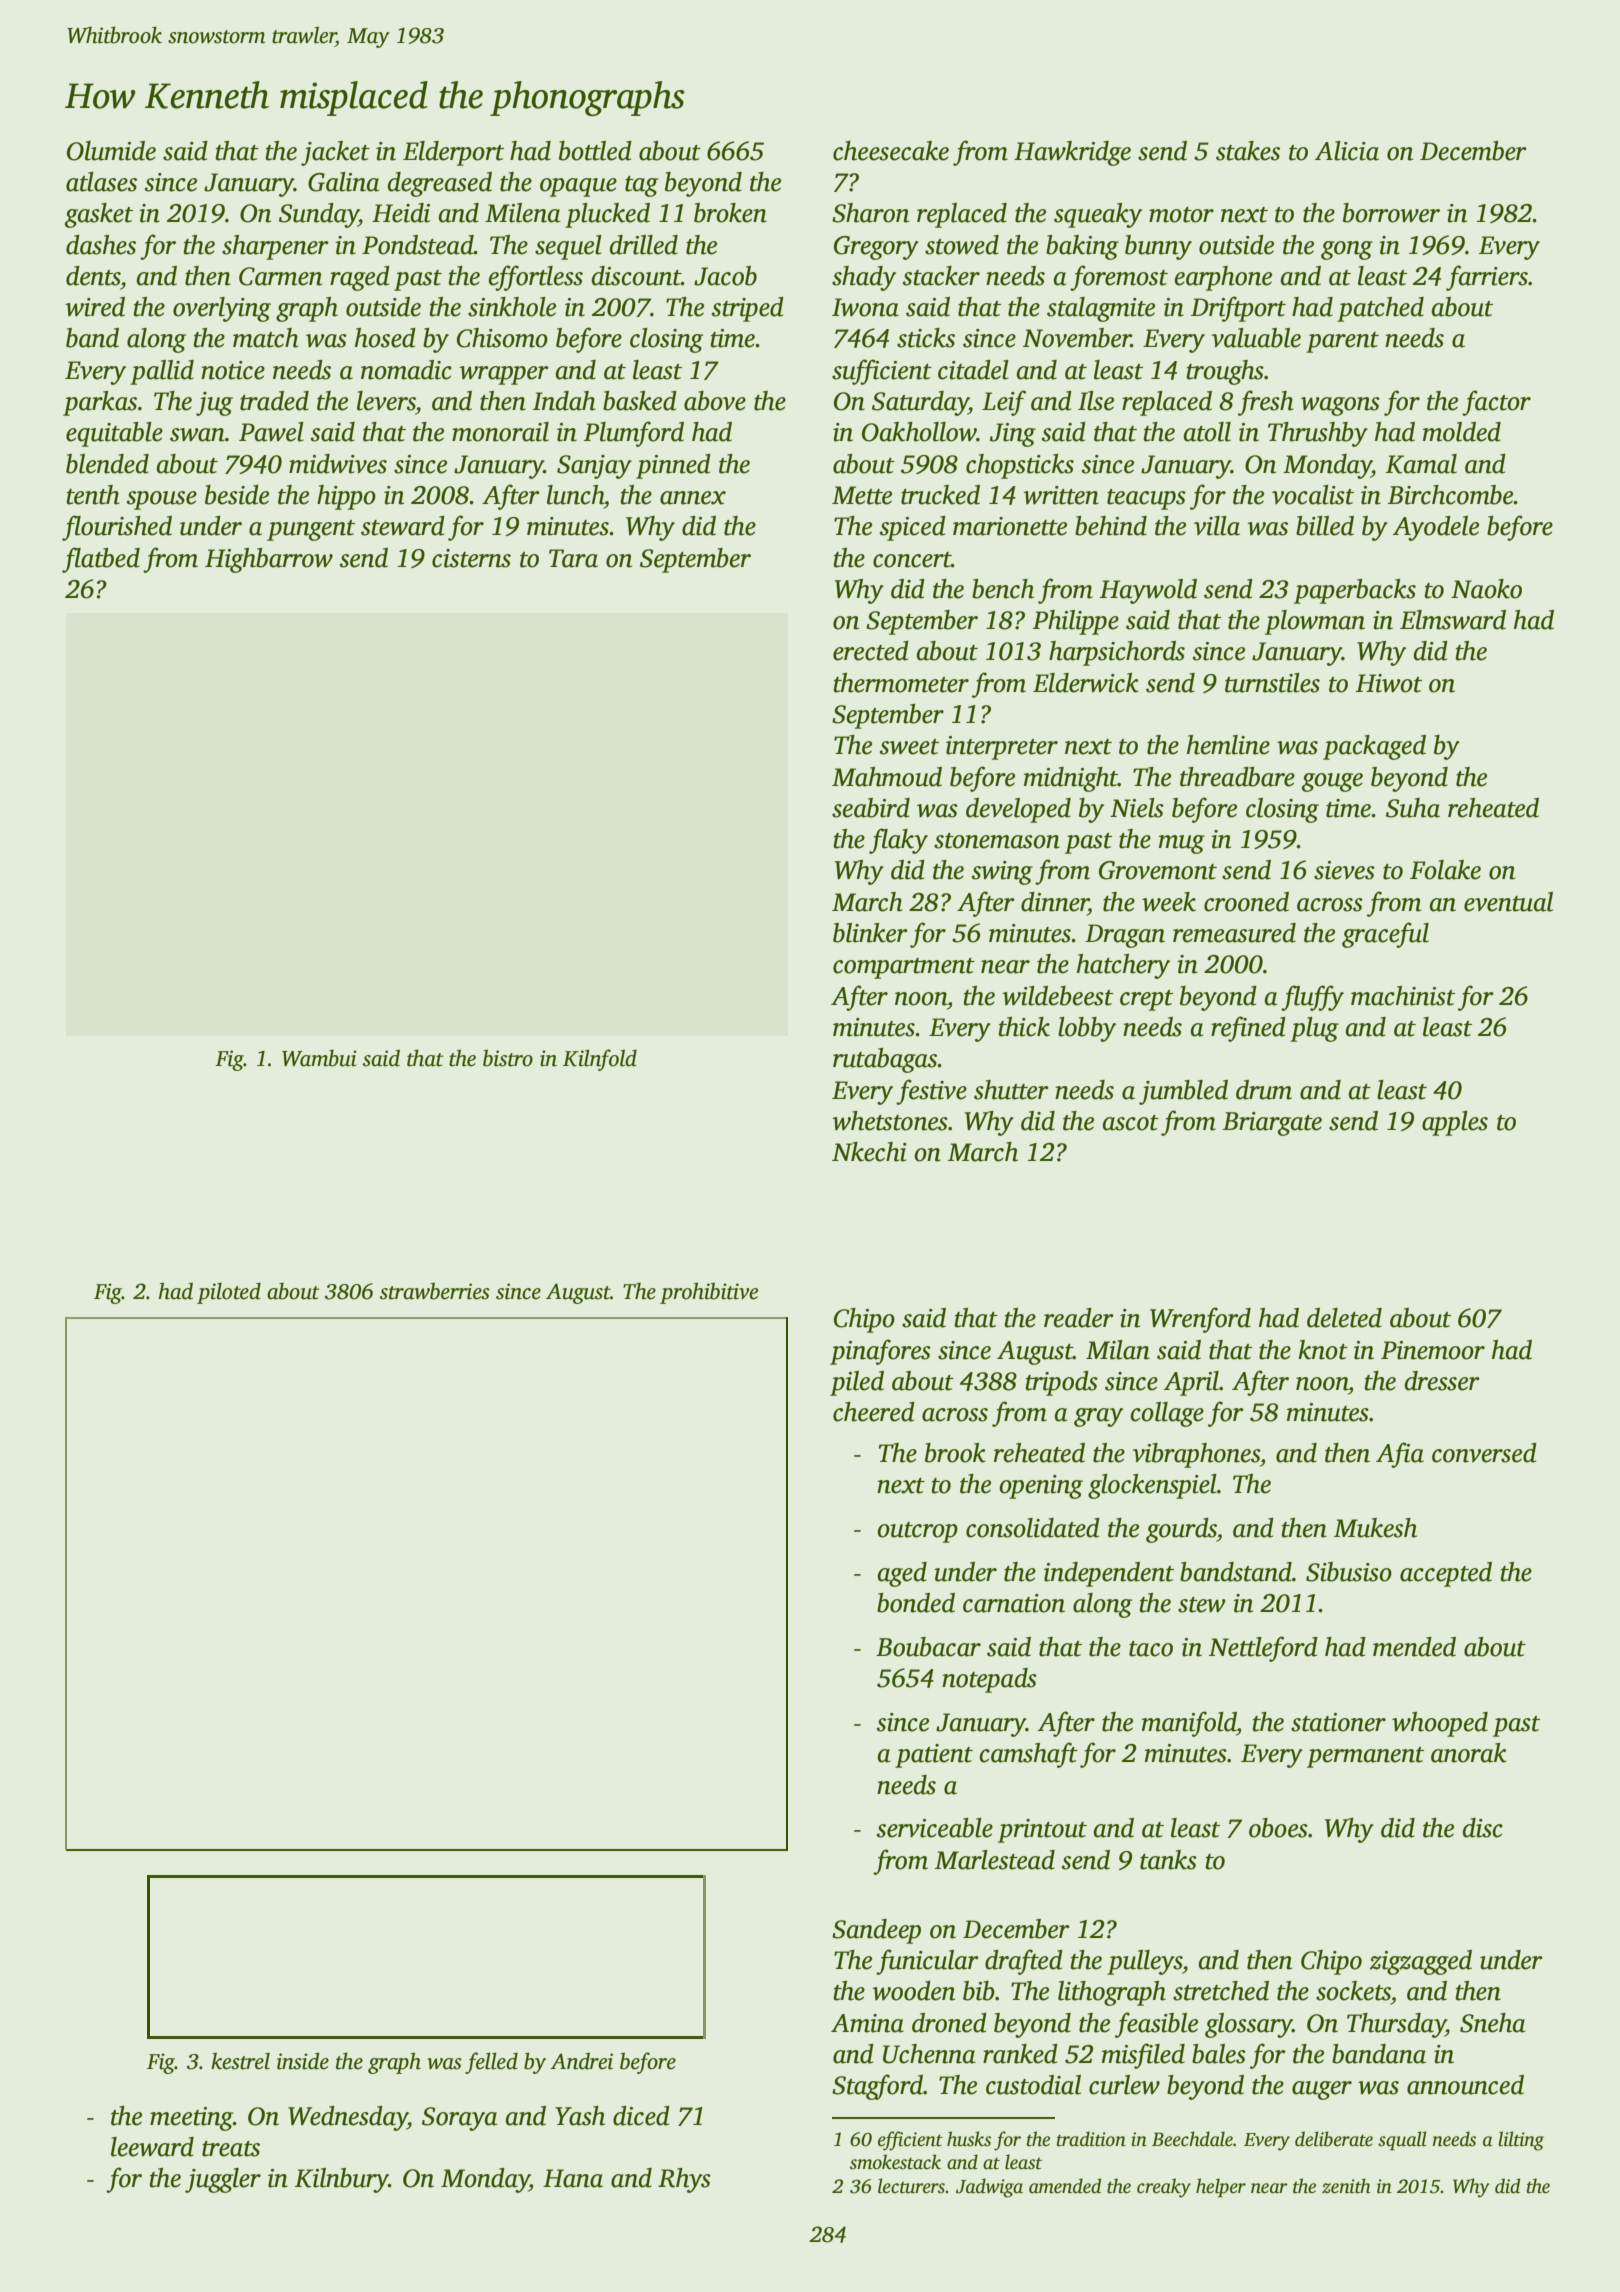  Describe the element at coordinates (1508, 902) in the page. I see `eventual` at that location.
